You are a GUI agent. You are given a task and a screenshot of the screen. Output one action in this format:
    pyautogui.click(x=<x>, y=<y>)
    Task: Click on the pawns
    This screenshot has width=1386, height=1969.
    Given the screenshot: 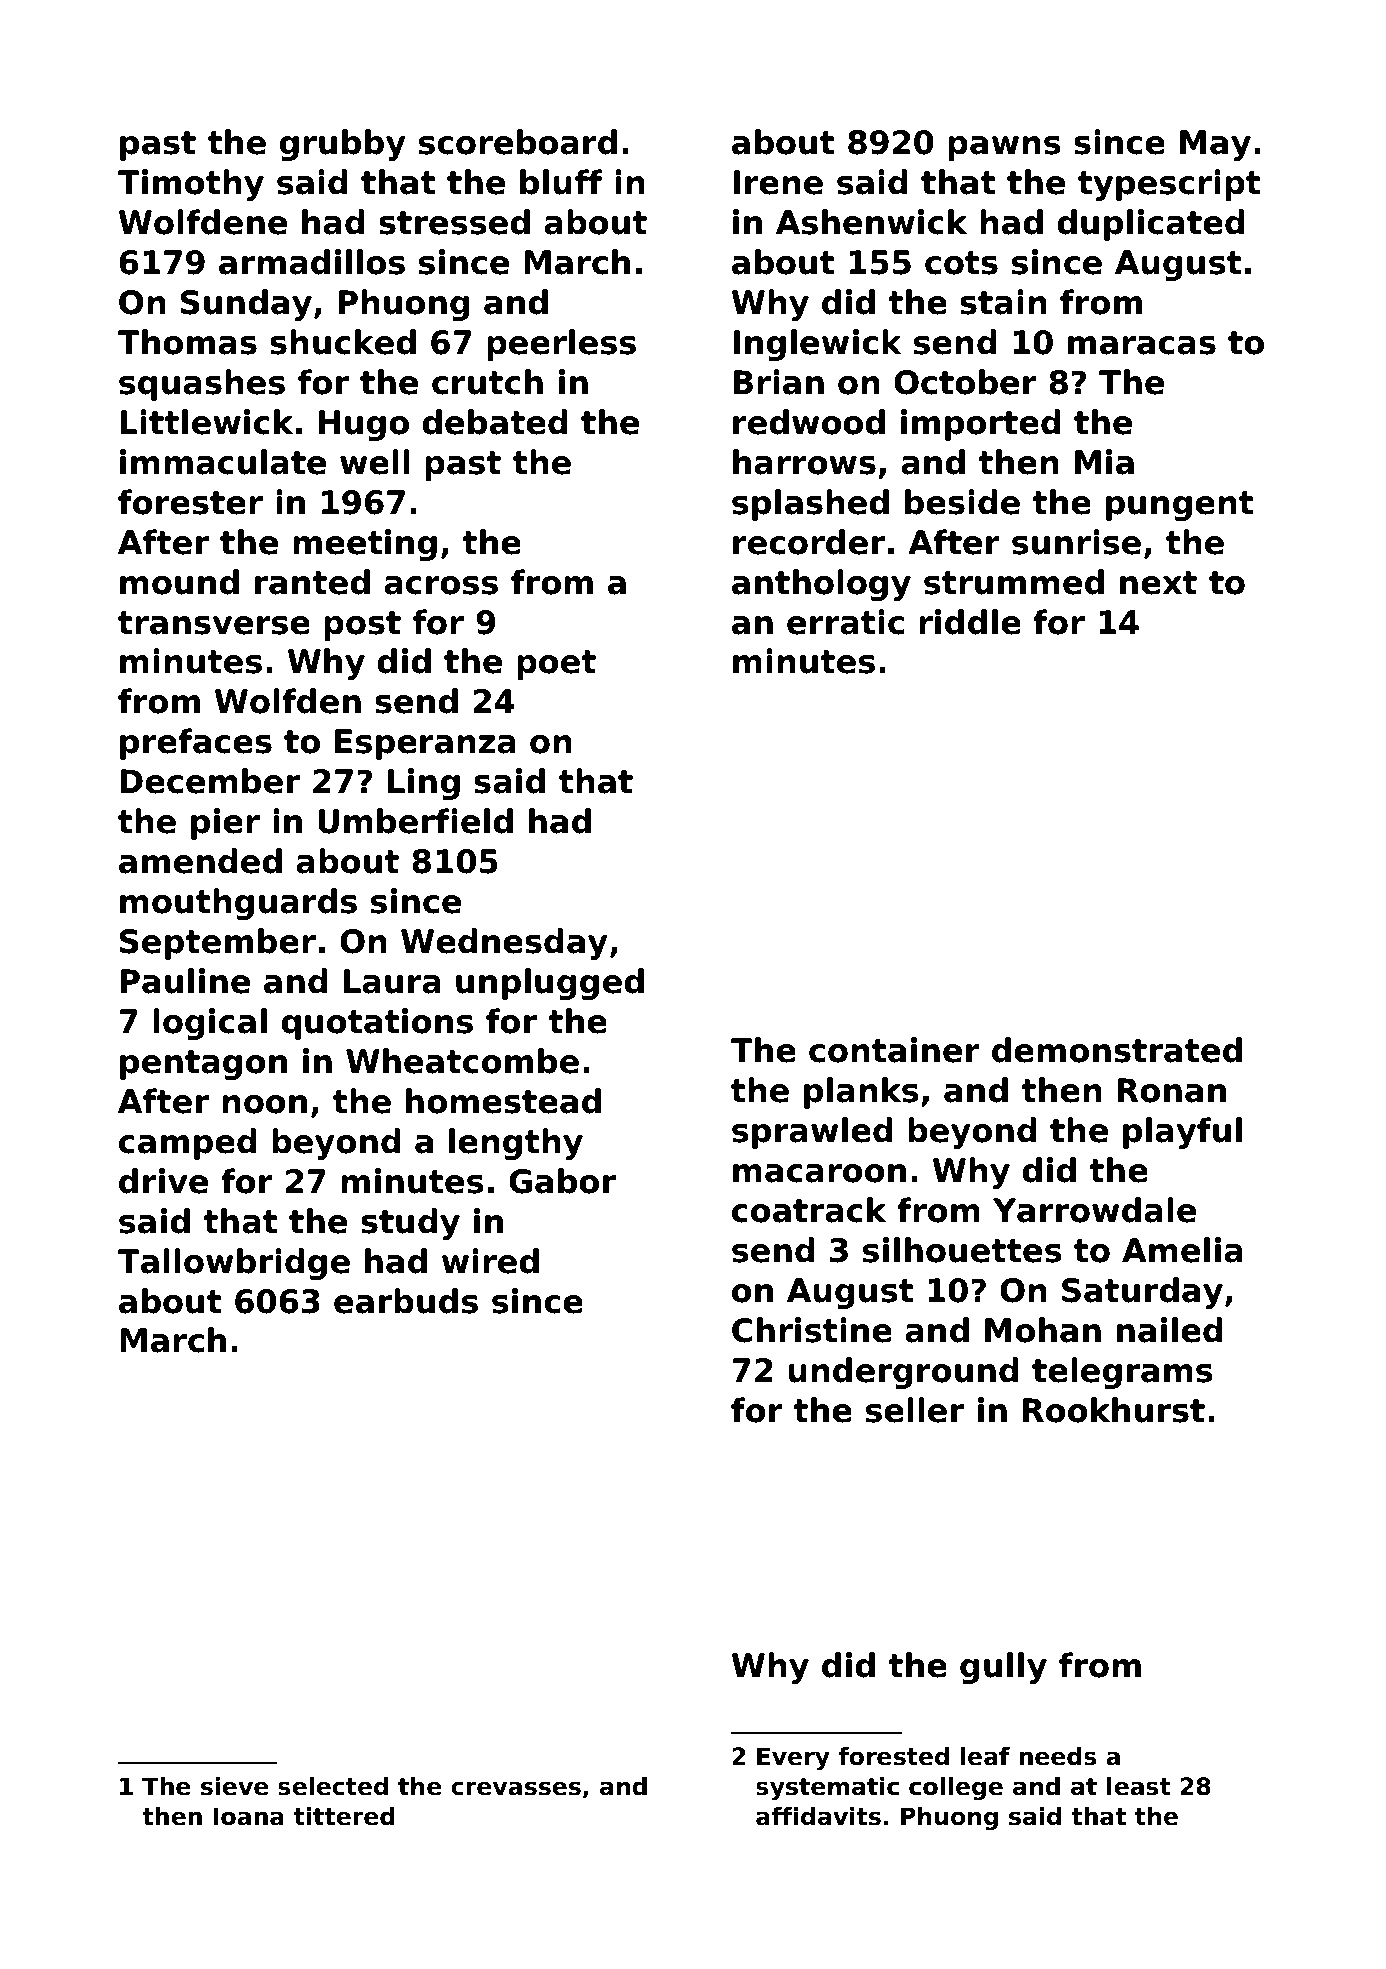 What is the action you would take?
    pyautogui.click(x=1004, y=148)
